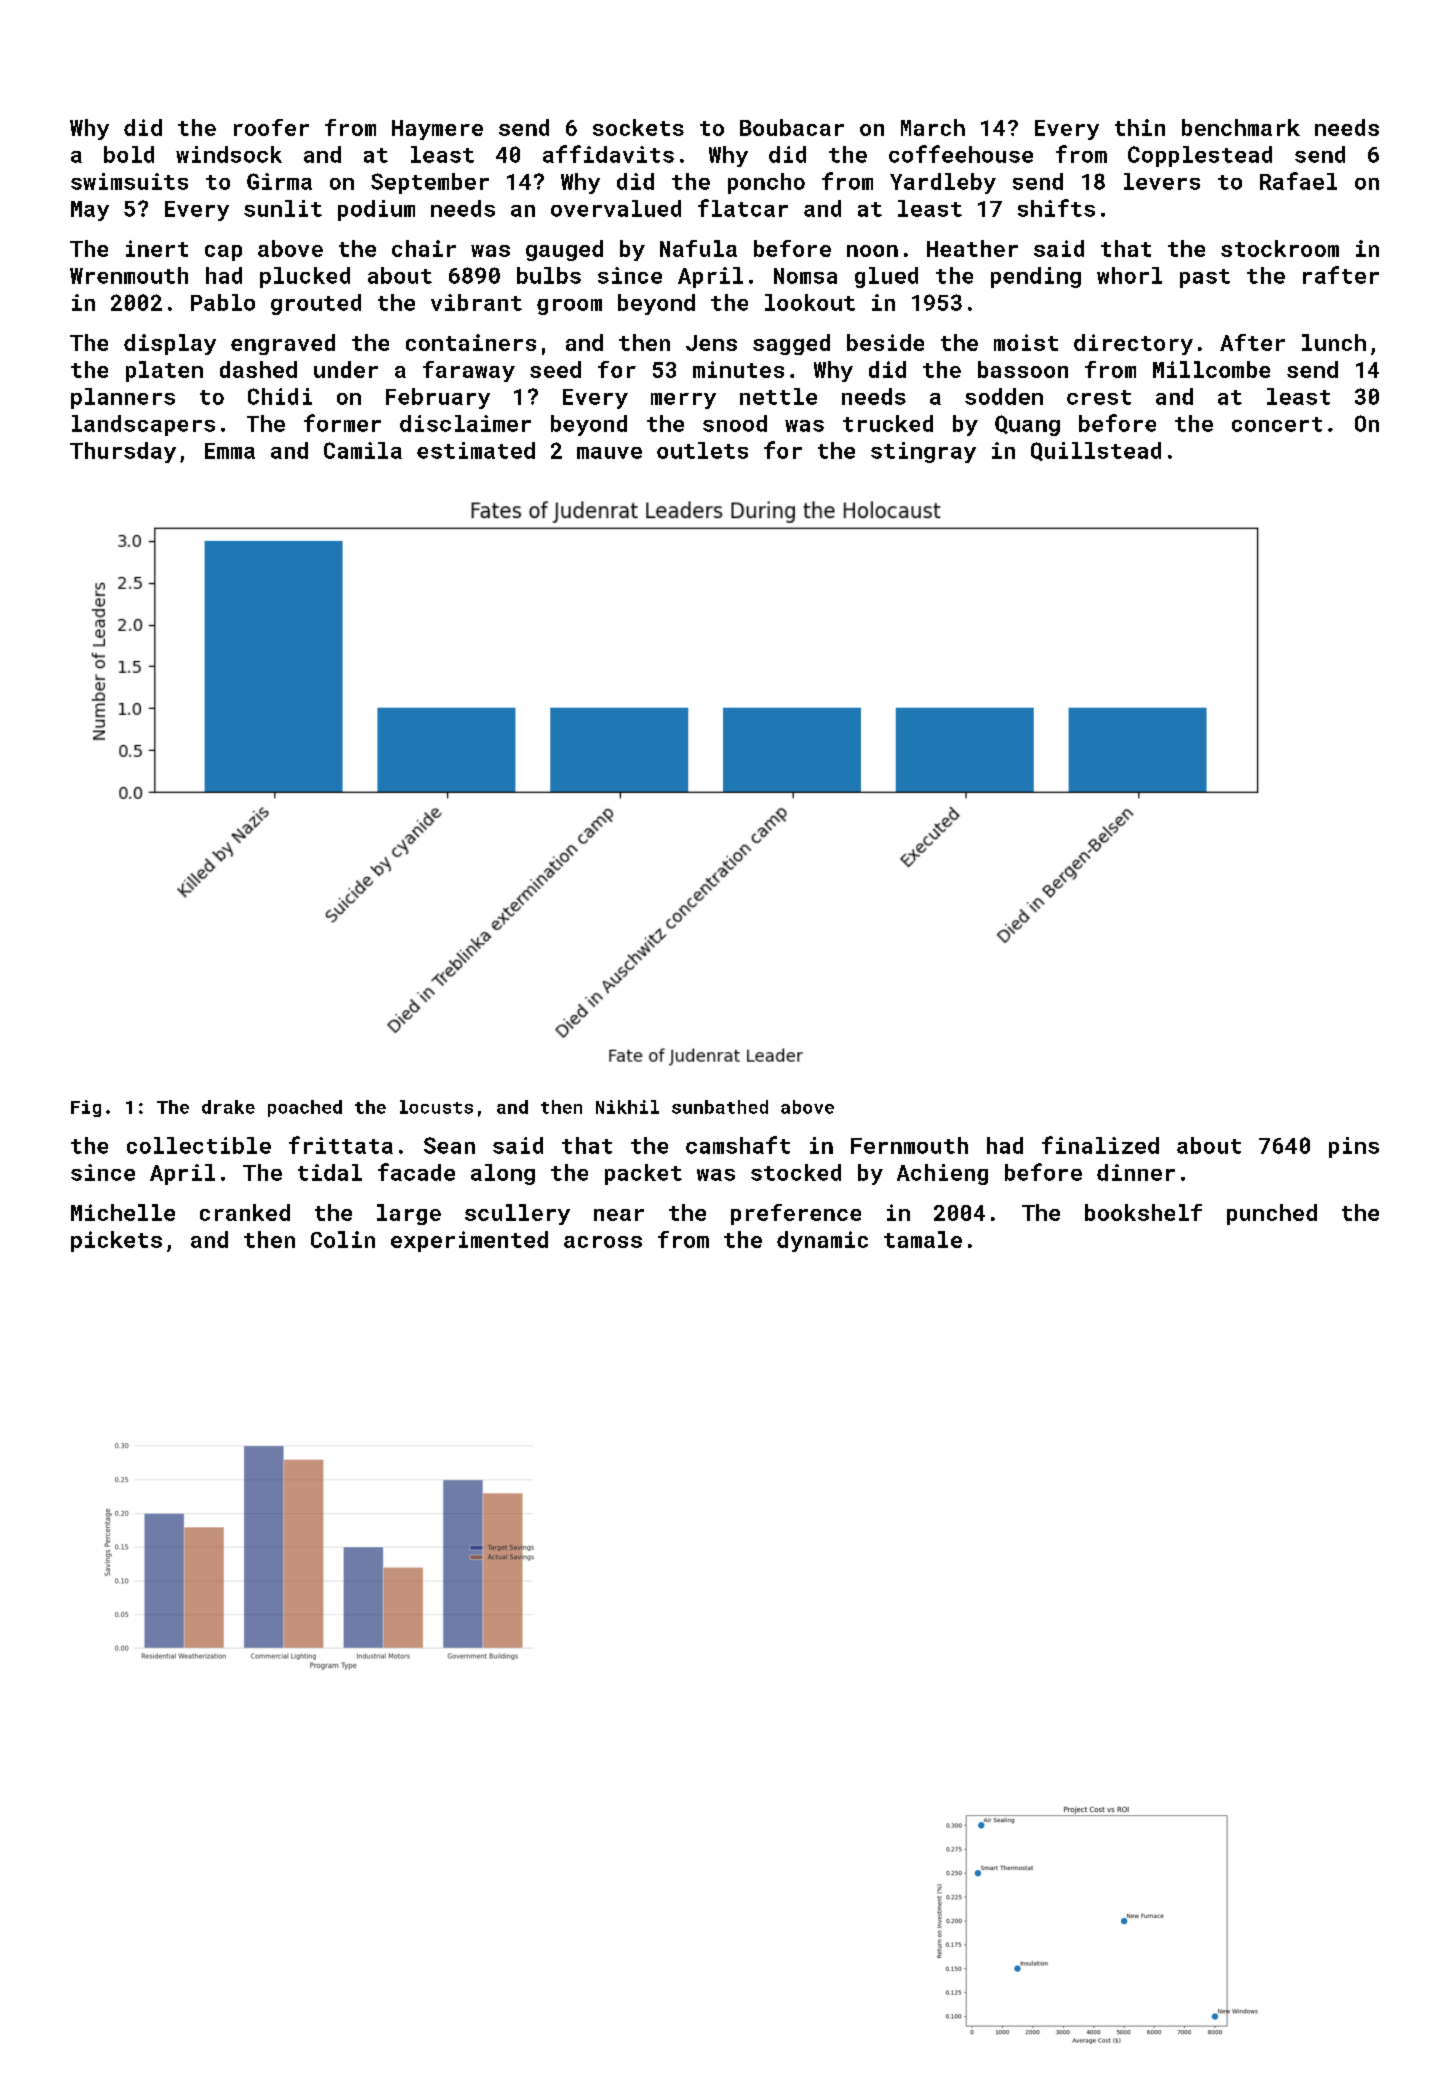 The image size is (1450, 2100). Describe the element at coordinates (229, 154) in the page. I see `windsock` at that location.
